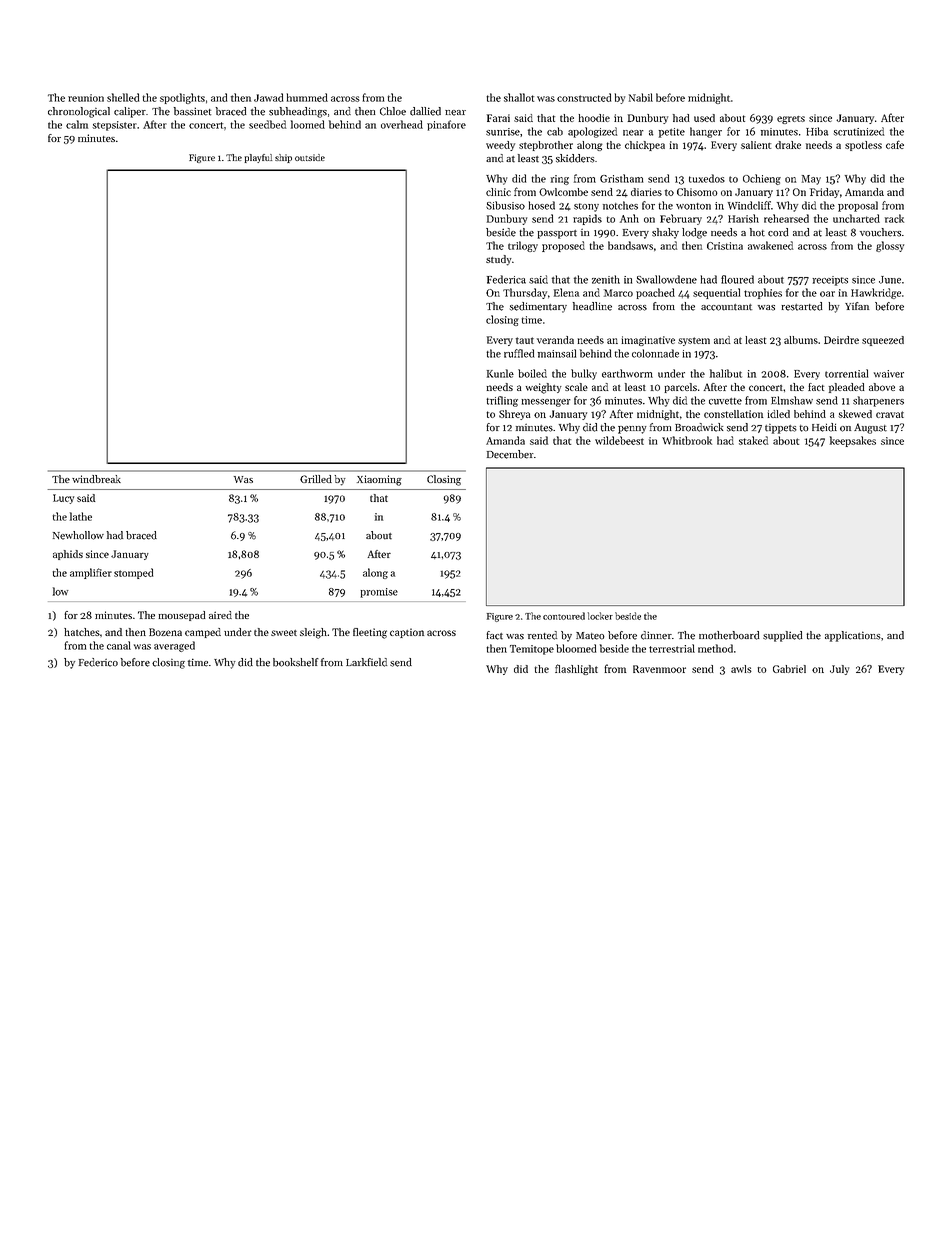  I want to click on bassinet, so click(192, 111).
